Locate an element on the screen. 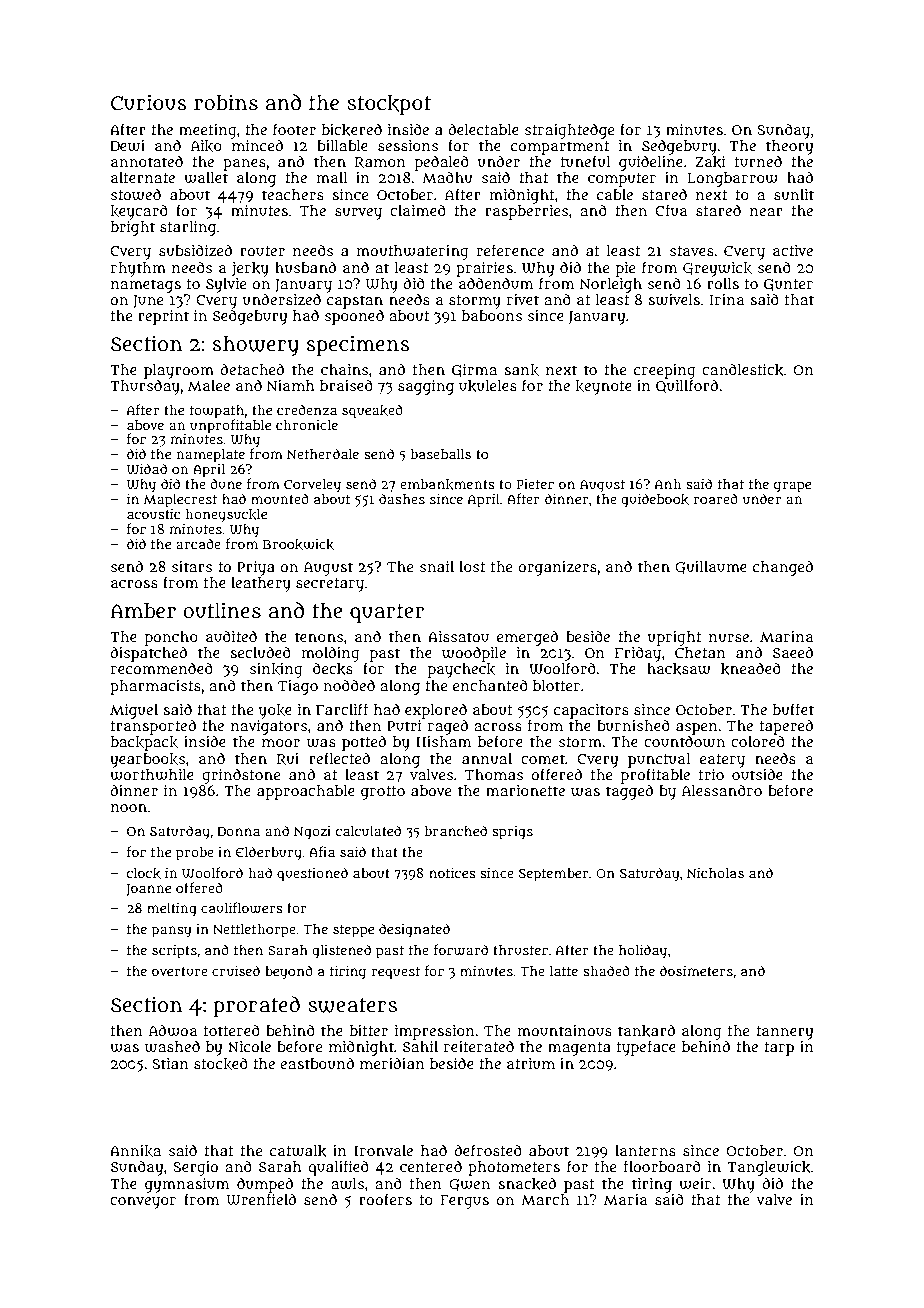 This screenshot has width=924, height=1308. forward is located at coordinates (461, 950).
